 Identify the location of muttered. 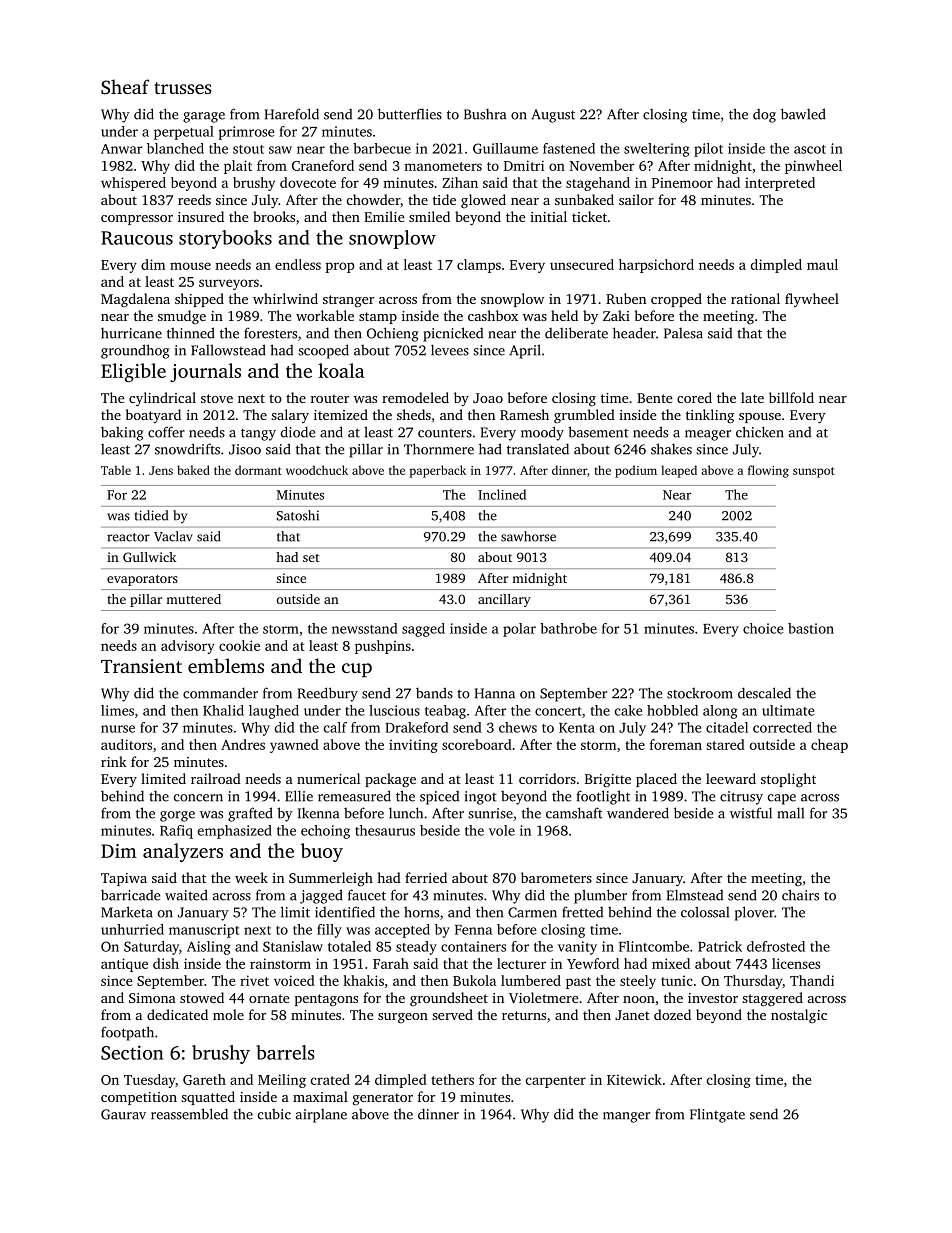
(193, 599).
